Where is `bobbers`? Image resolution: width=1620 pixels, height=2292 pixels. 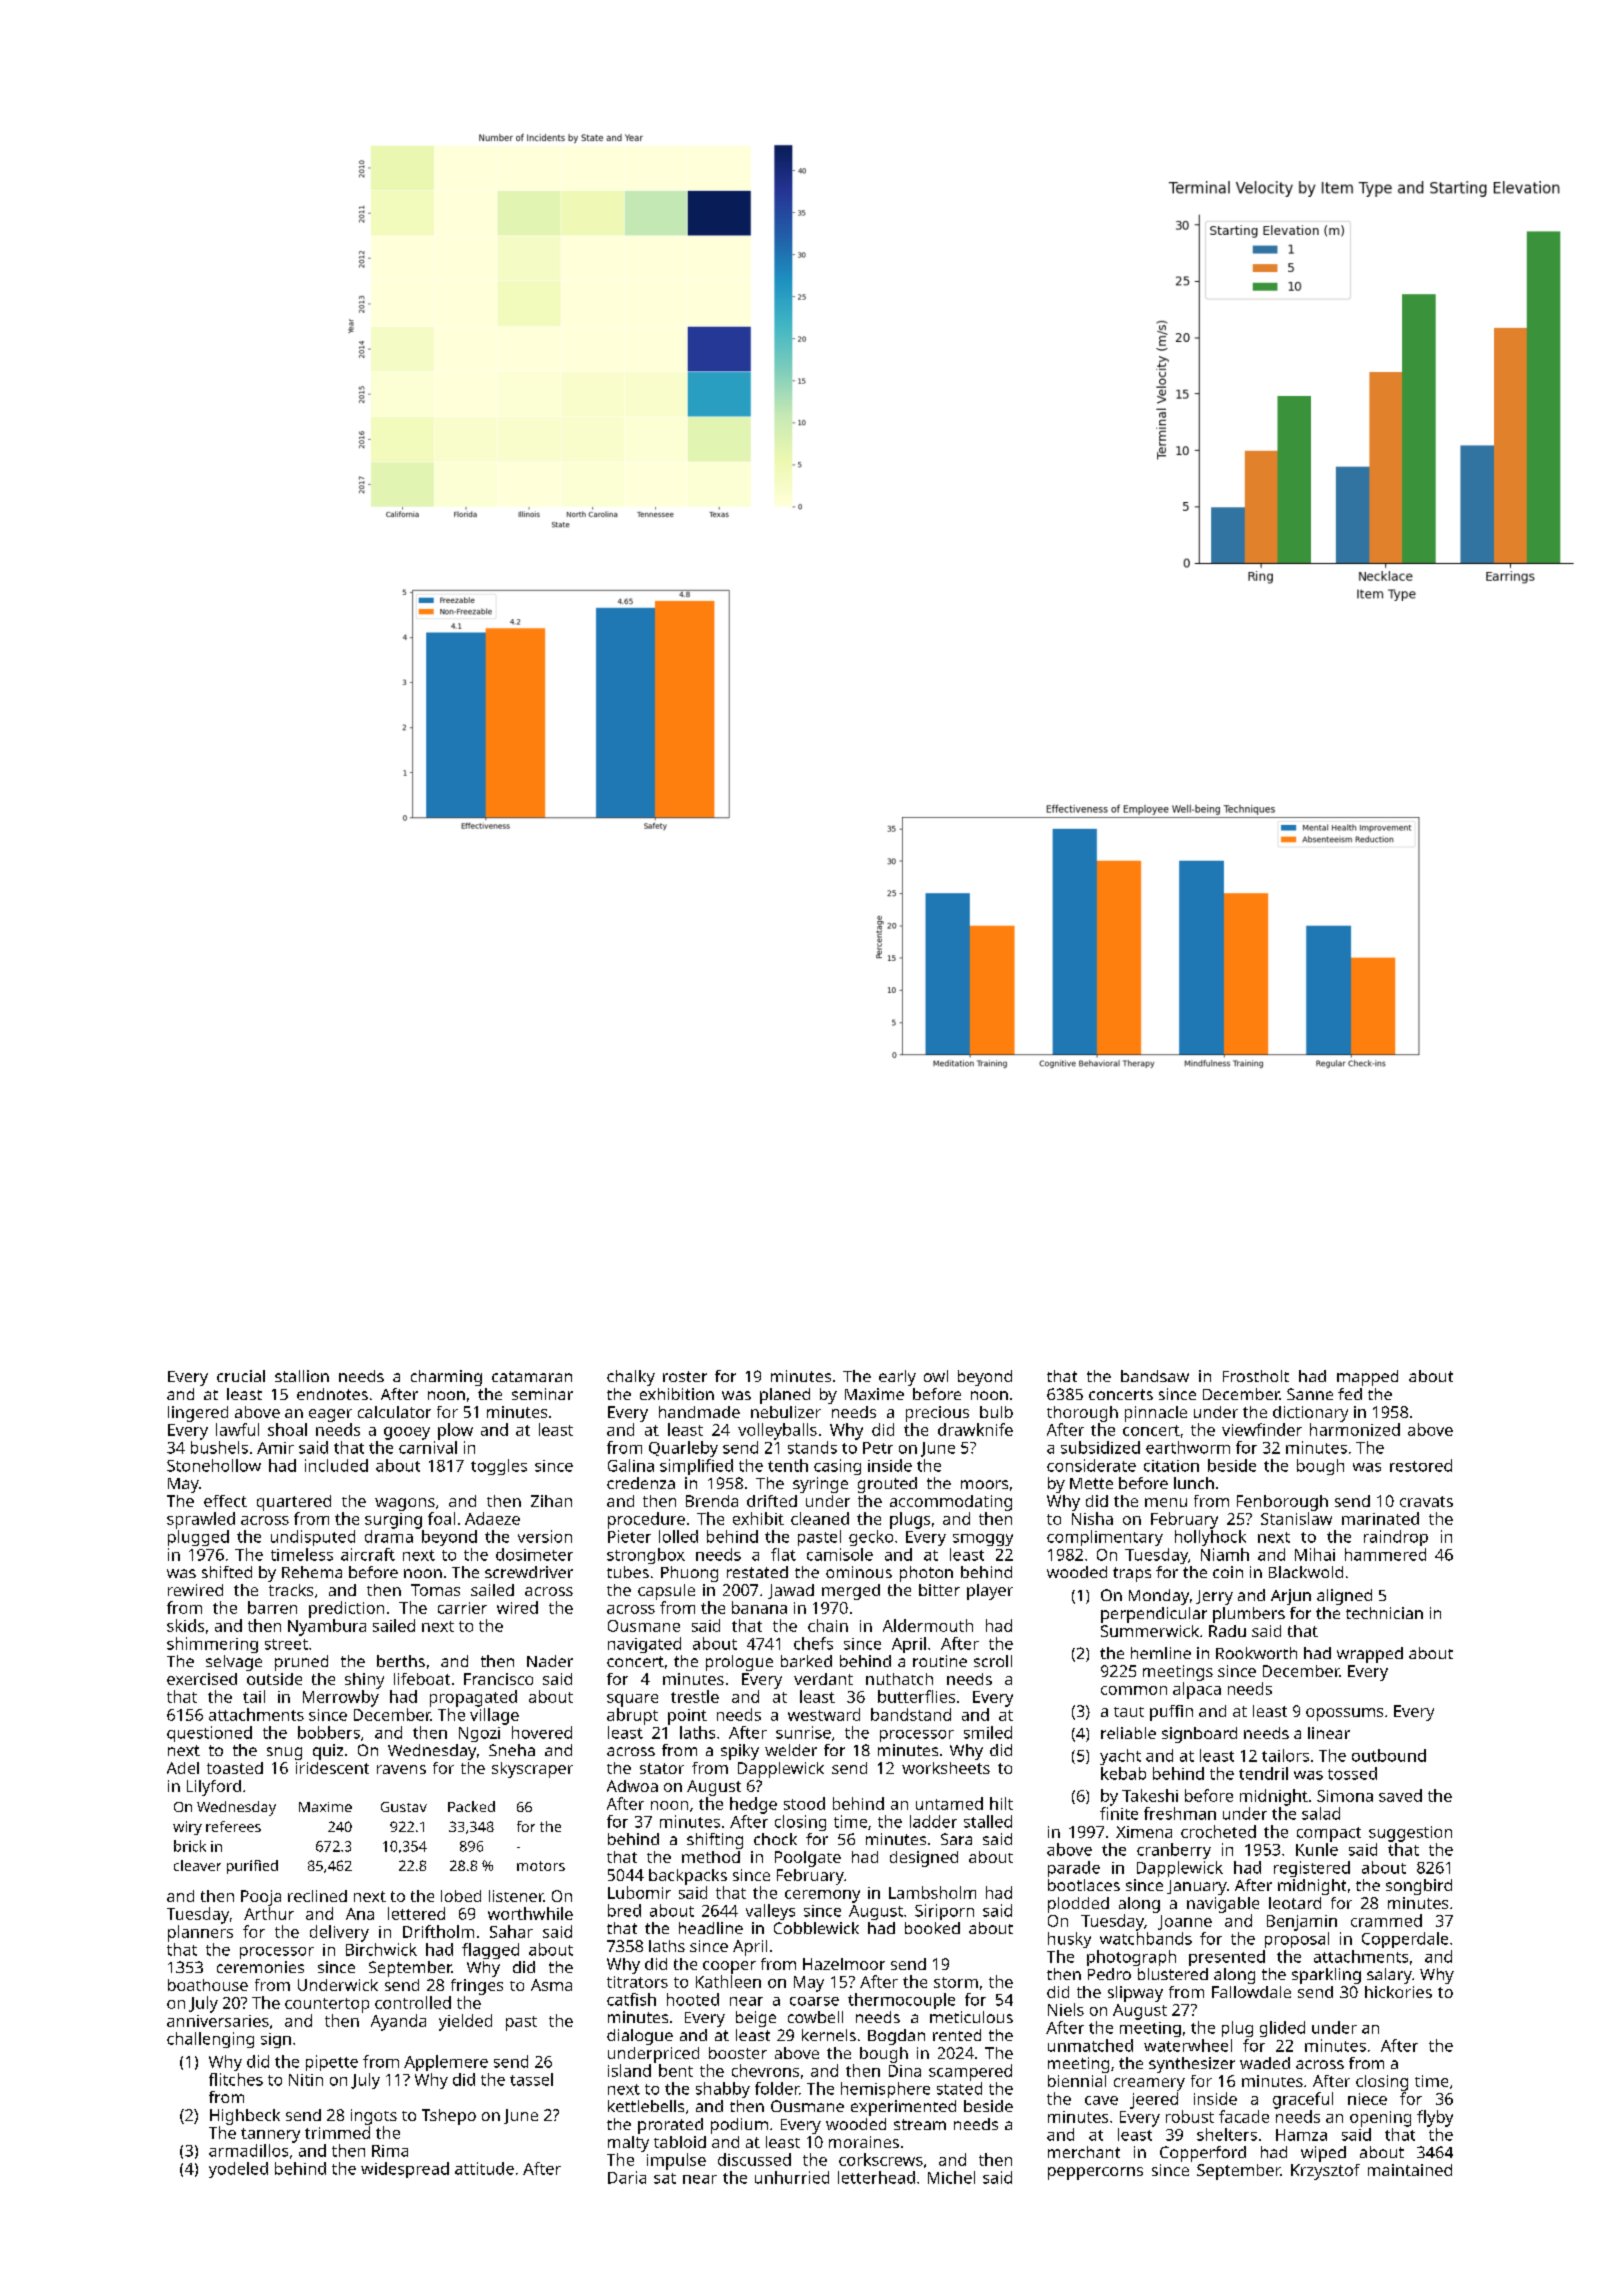
bobbers is located at coordinates (329, 1732).
